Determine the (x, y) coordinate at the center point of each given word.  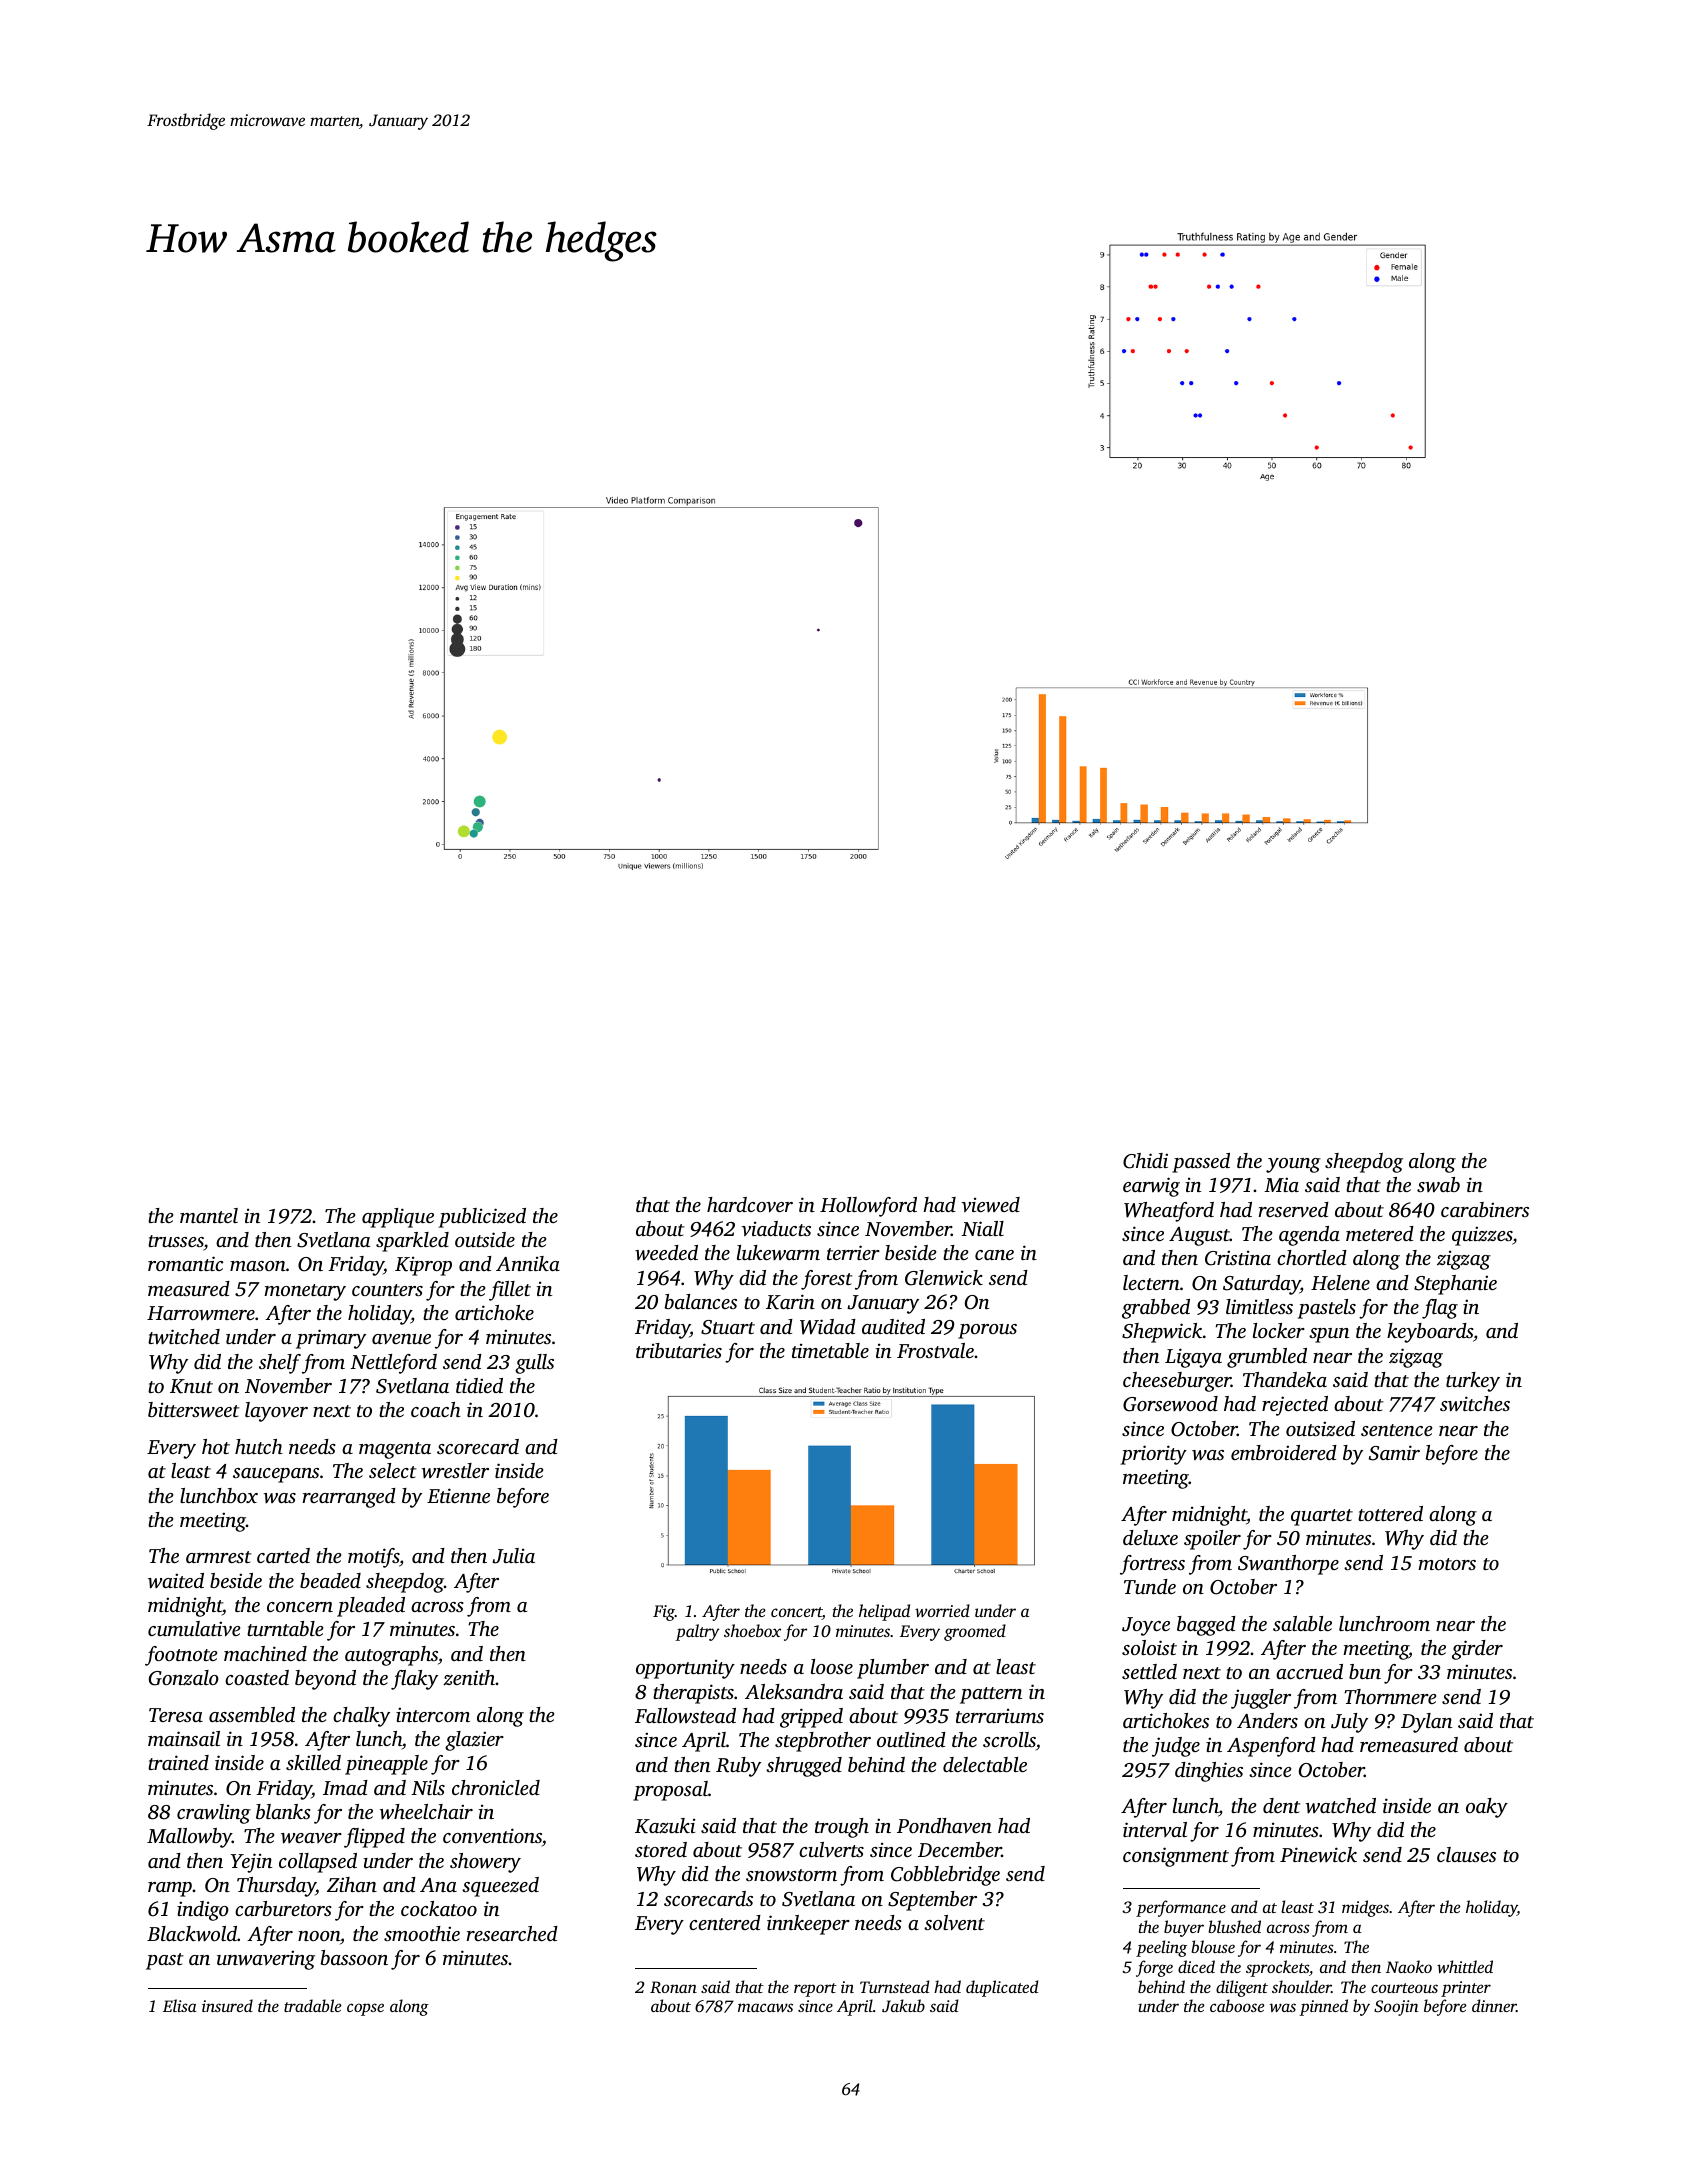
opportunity (685, 1669)
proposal (670, 1791)
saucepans (276, 1475)
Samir (1394, 1453)
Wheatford (1169, 1212)
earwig (1151, 1187)
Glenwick (944, 1278)
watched (1341, 1805)
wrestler (455, 1470)
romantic (185, 1263)
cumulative (194, 1628)
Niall (982, 1228)
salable (1302, 1623)
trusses (176, 1242)
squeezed (500, 1887)
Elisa (180, 2005)
